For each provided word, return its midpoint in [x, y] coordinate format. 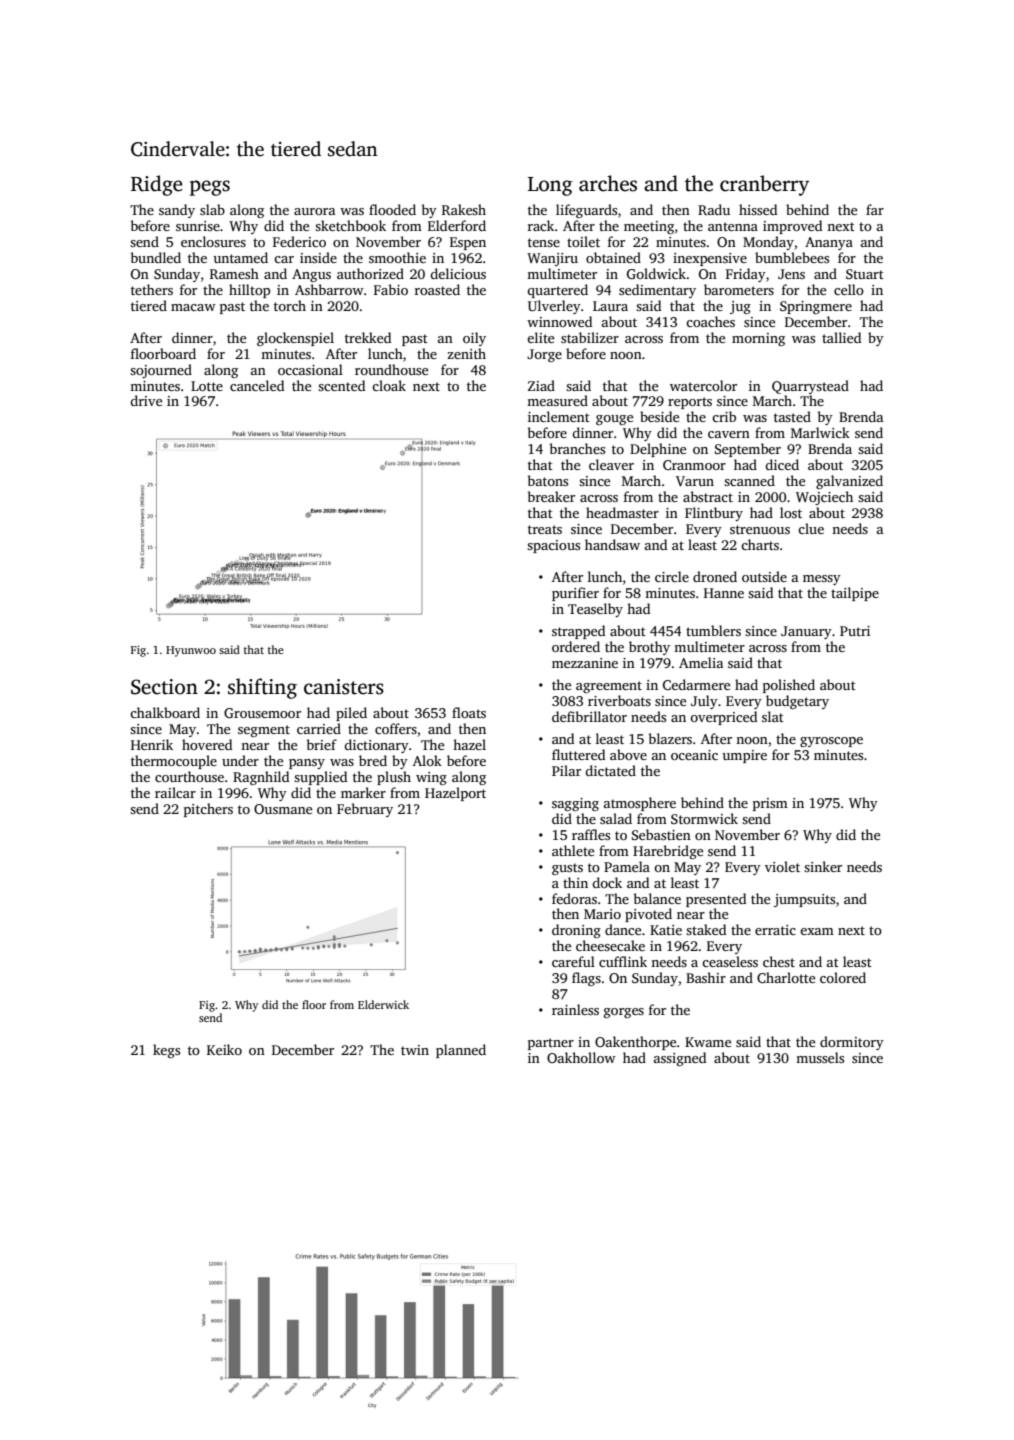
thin [575, 882]
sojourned [161, 371]
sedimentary [657, 291]
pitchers [208, 810]
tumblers [713, 630]
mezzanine [585, 663]
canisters [344, 687]
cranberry [764, 185]
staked [706, 929]
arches [608, 183]
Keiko [224, 1049]
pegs [210, 188]
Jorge [544, 355]
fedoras [574, 898]
